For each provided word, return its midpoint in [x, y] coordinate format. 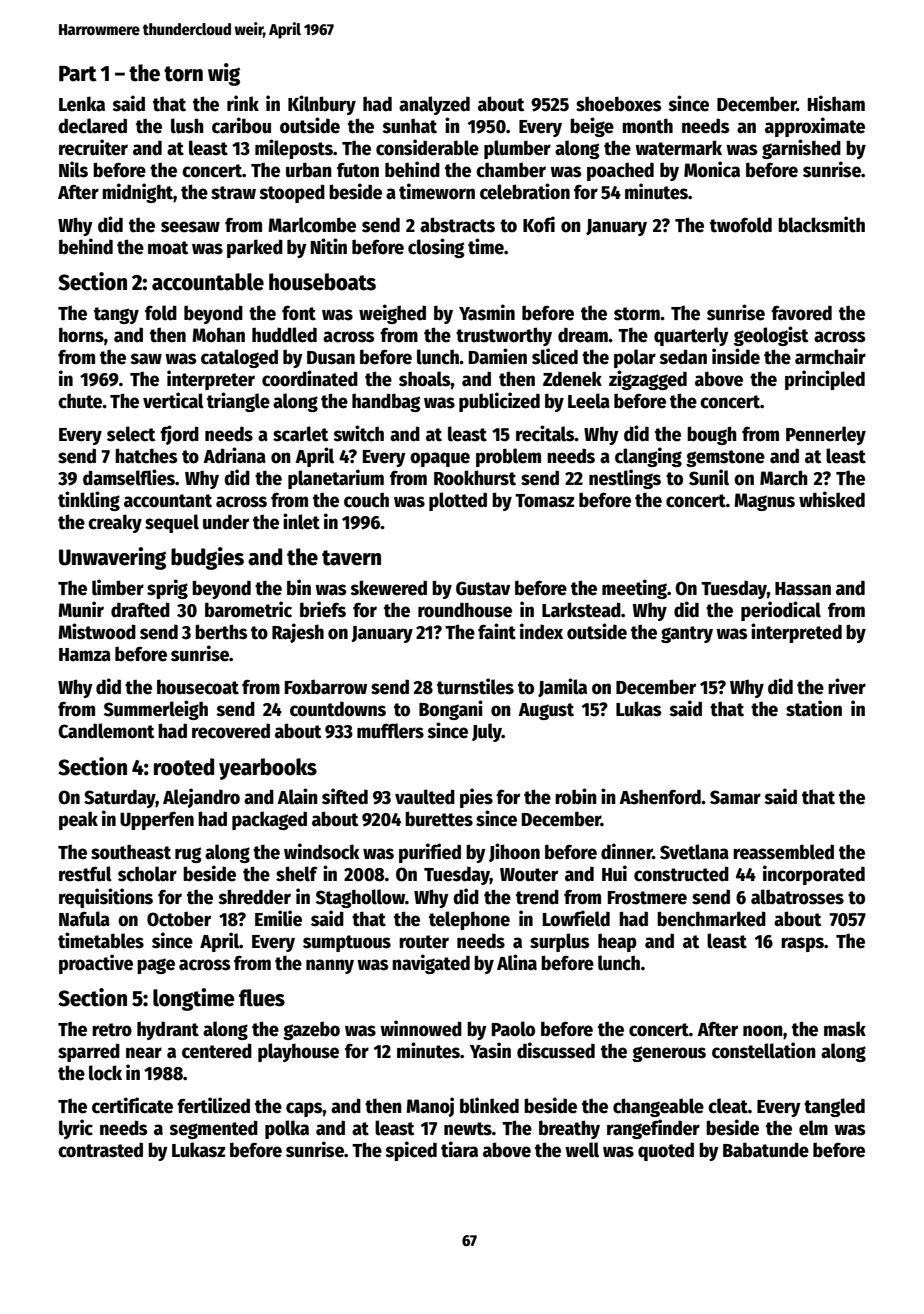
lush [187, 126]
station [814, 708]
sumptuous [347, 943]
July [487, 732]
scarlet [300, 434]
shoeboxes [618, 104]
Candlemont [106, 731]
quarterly [691, 336]
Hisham [836, 103]
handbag [386, 402]
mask [845, 1029]
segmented [214, 1129]
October [179, 919]
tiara [459, 1149]
